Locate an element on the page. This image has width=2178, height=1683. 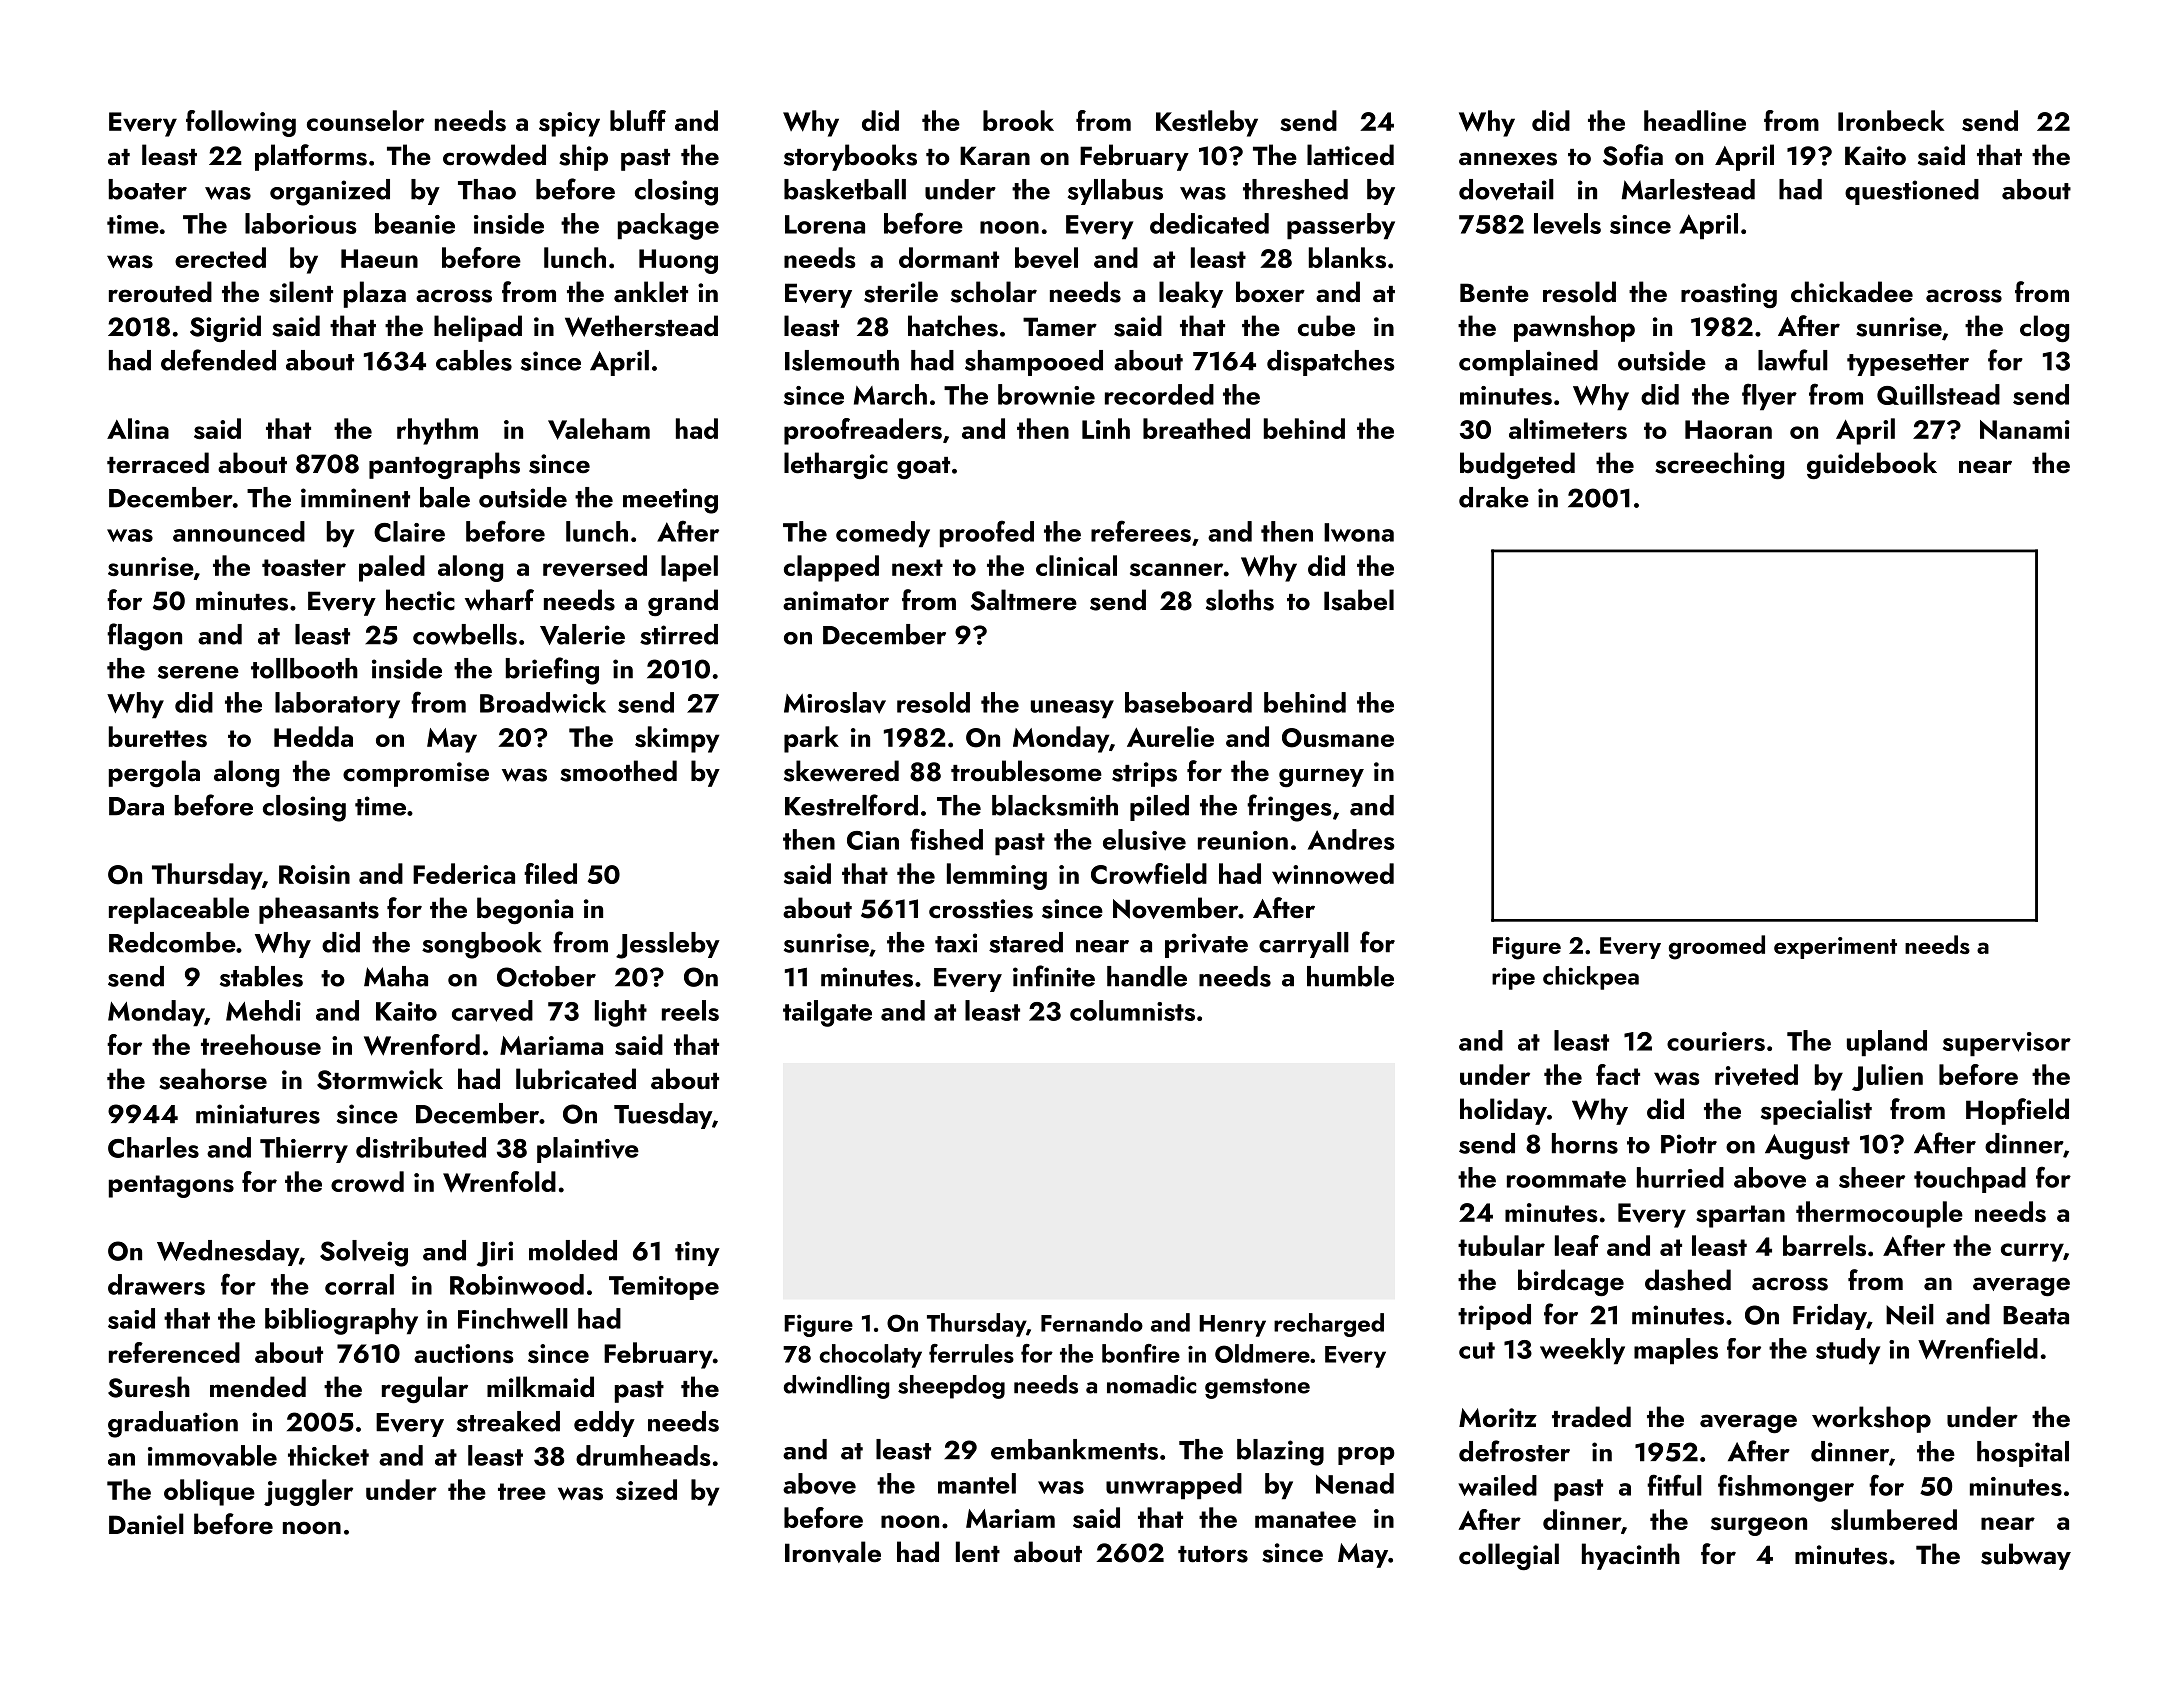
humble is located at coordinates (1350, 976).
